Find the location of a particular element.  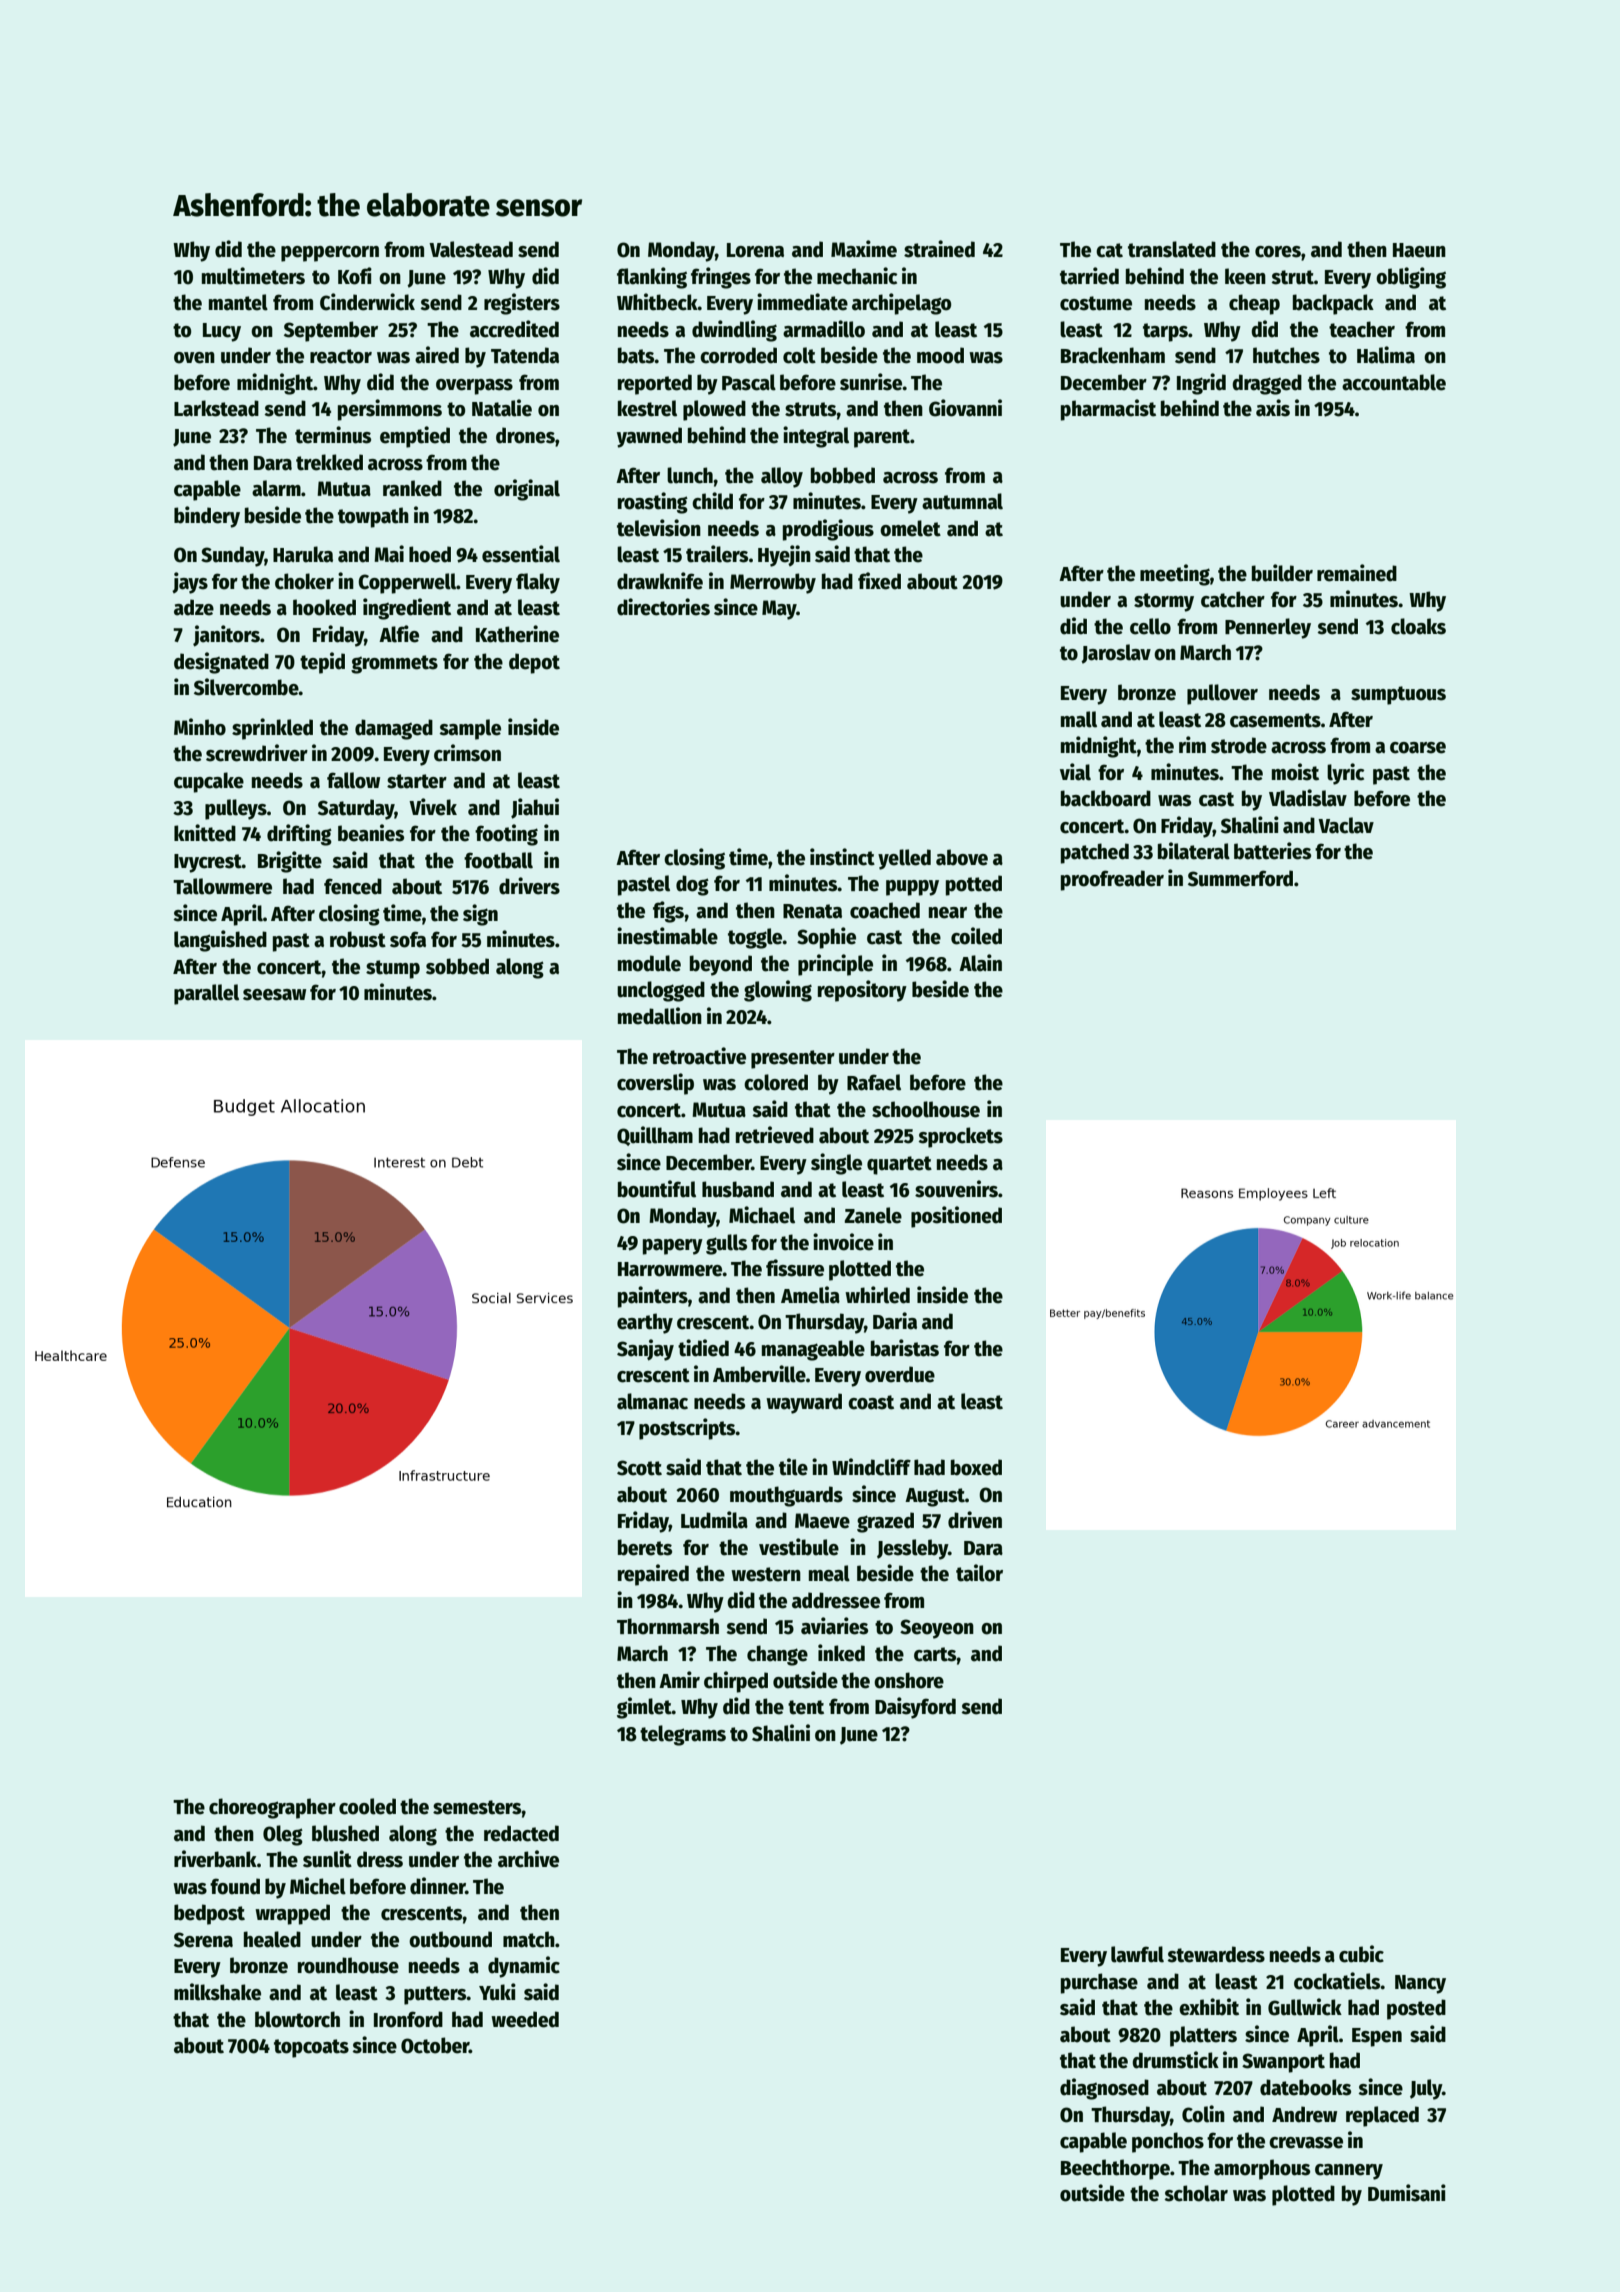

weeded is located at coordinates (525, 2019).
